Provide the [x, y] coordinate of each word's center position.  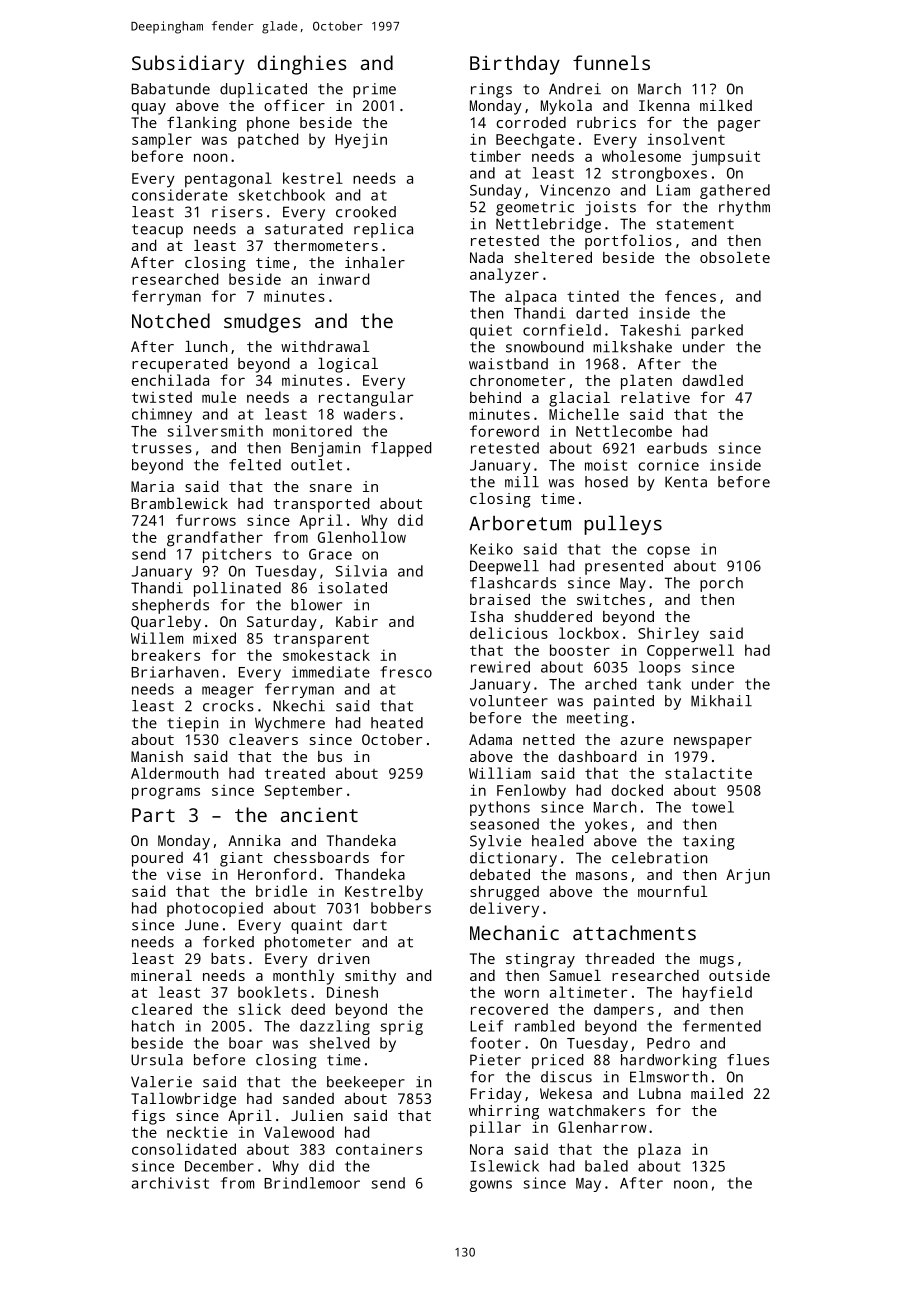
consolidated [184, 1149]
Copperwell [690, 652]
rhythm [744, 208]
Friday [496, 1095]
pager [739, 126]
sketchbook [281, 195]
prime [374, 90]
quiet [491, 331]
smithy [370, 977]
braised [500, 599]
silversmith [215, 431]
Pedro [668, 1043]
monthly [303, 977]
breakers [166, 655]
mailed [717, 1093]
